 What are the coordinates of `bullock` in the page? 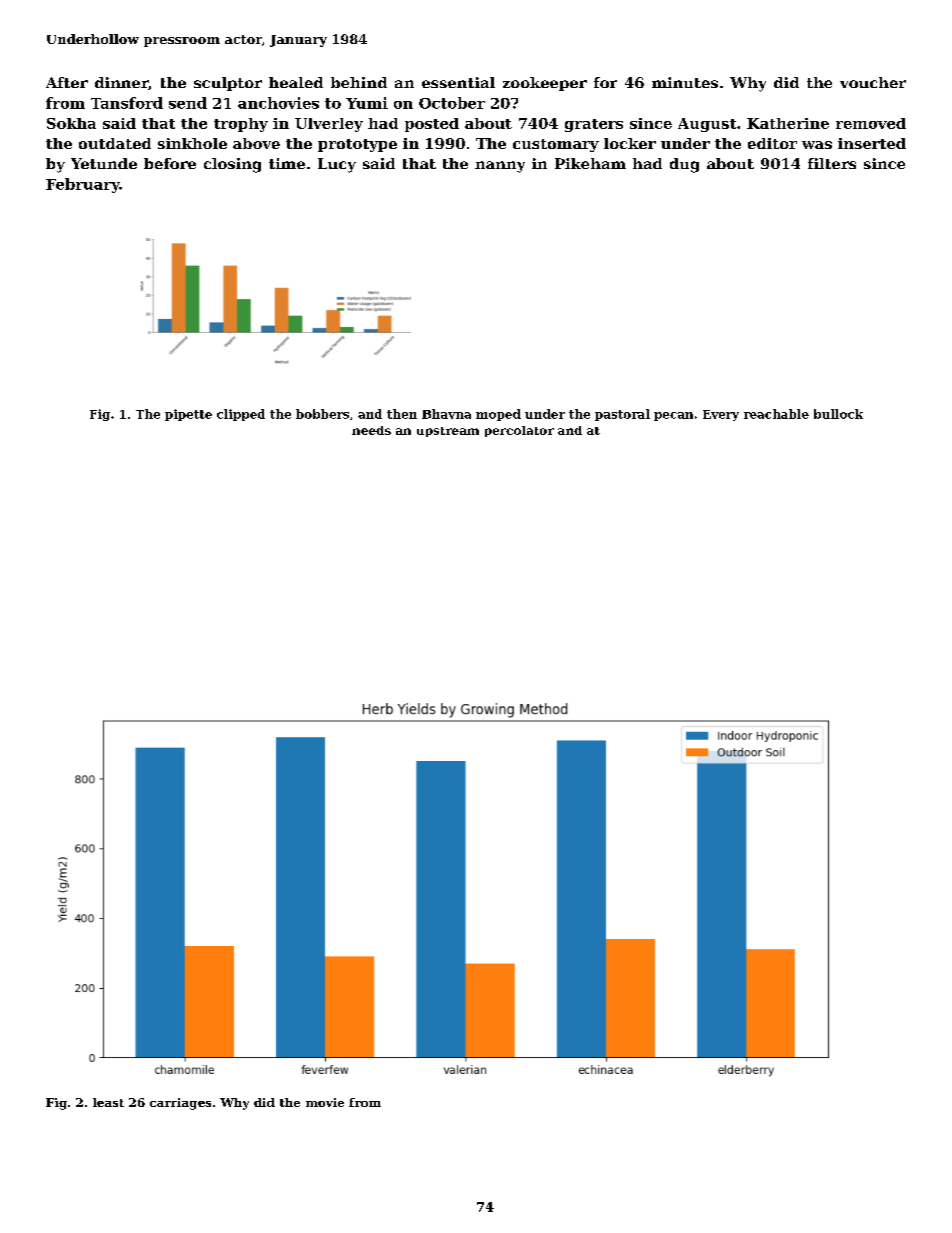 It's located at (838, 414).
